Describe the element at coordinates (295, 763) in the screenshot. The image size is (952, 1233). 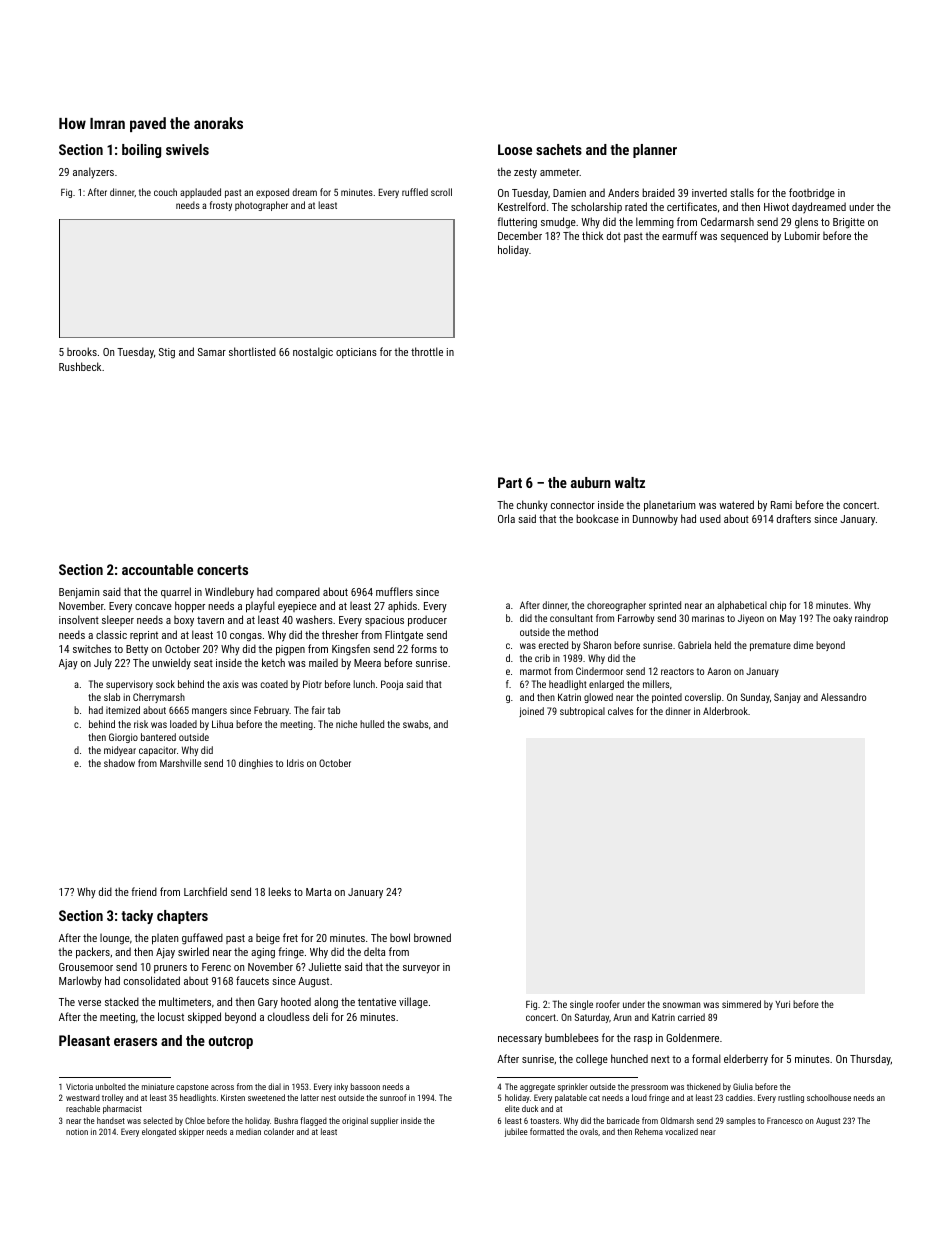
I see `Idris` at that location.
